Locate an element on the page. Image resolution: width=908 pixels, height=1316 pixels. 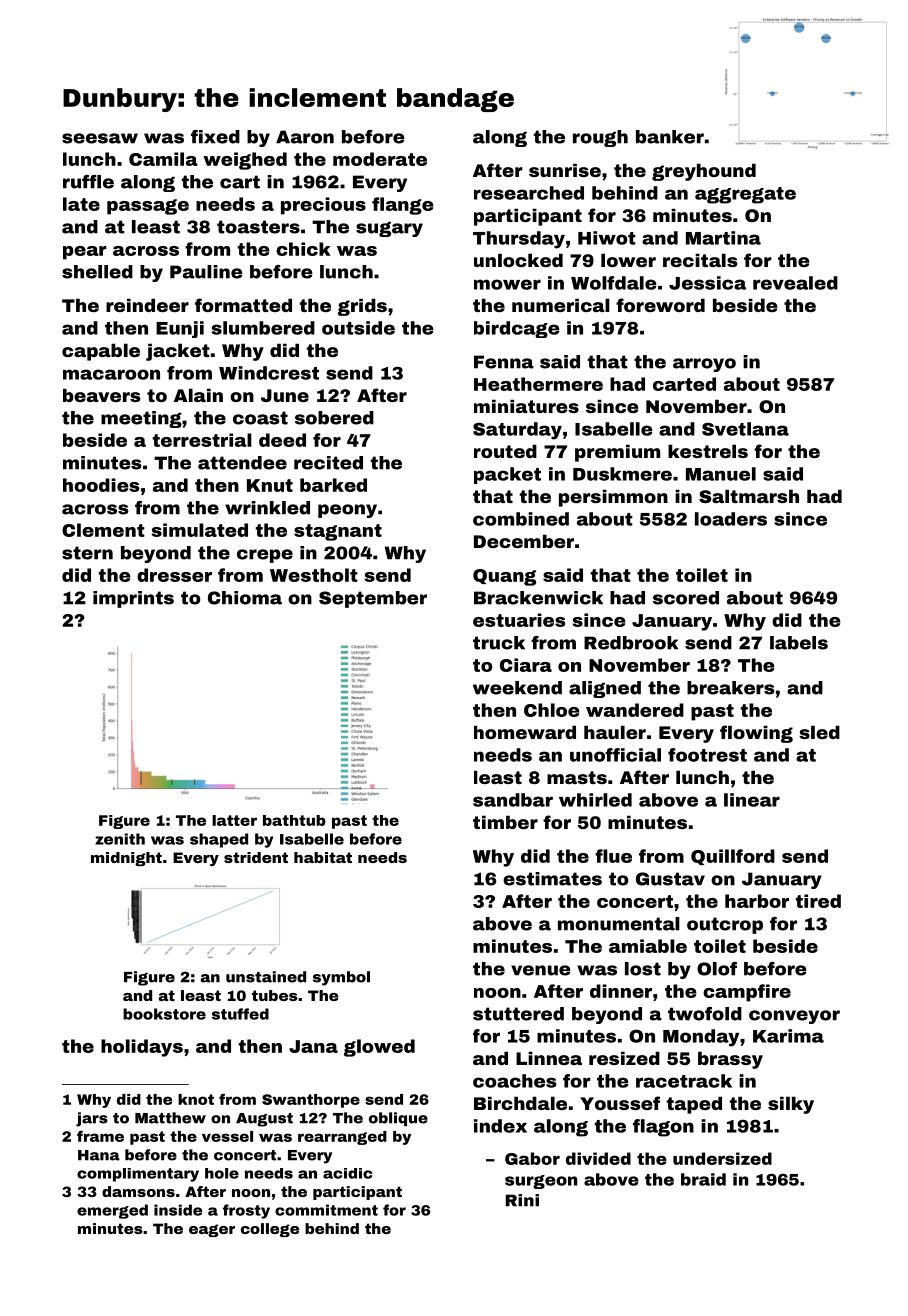
bookstore is located at coordinates (164, 1014).
